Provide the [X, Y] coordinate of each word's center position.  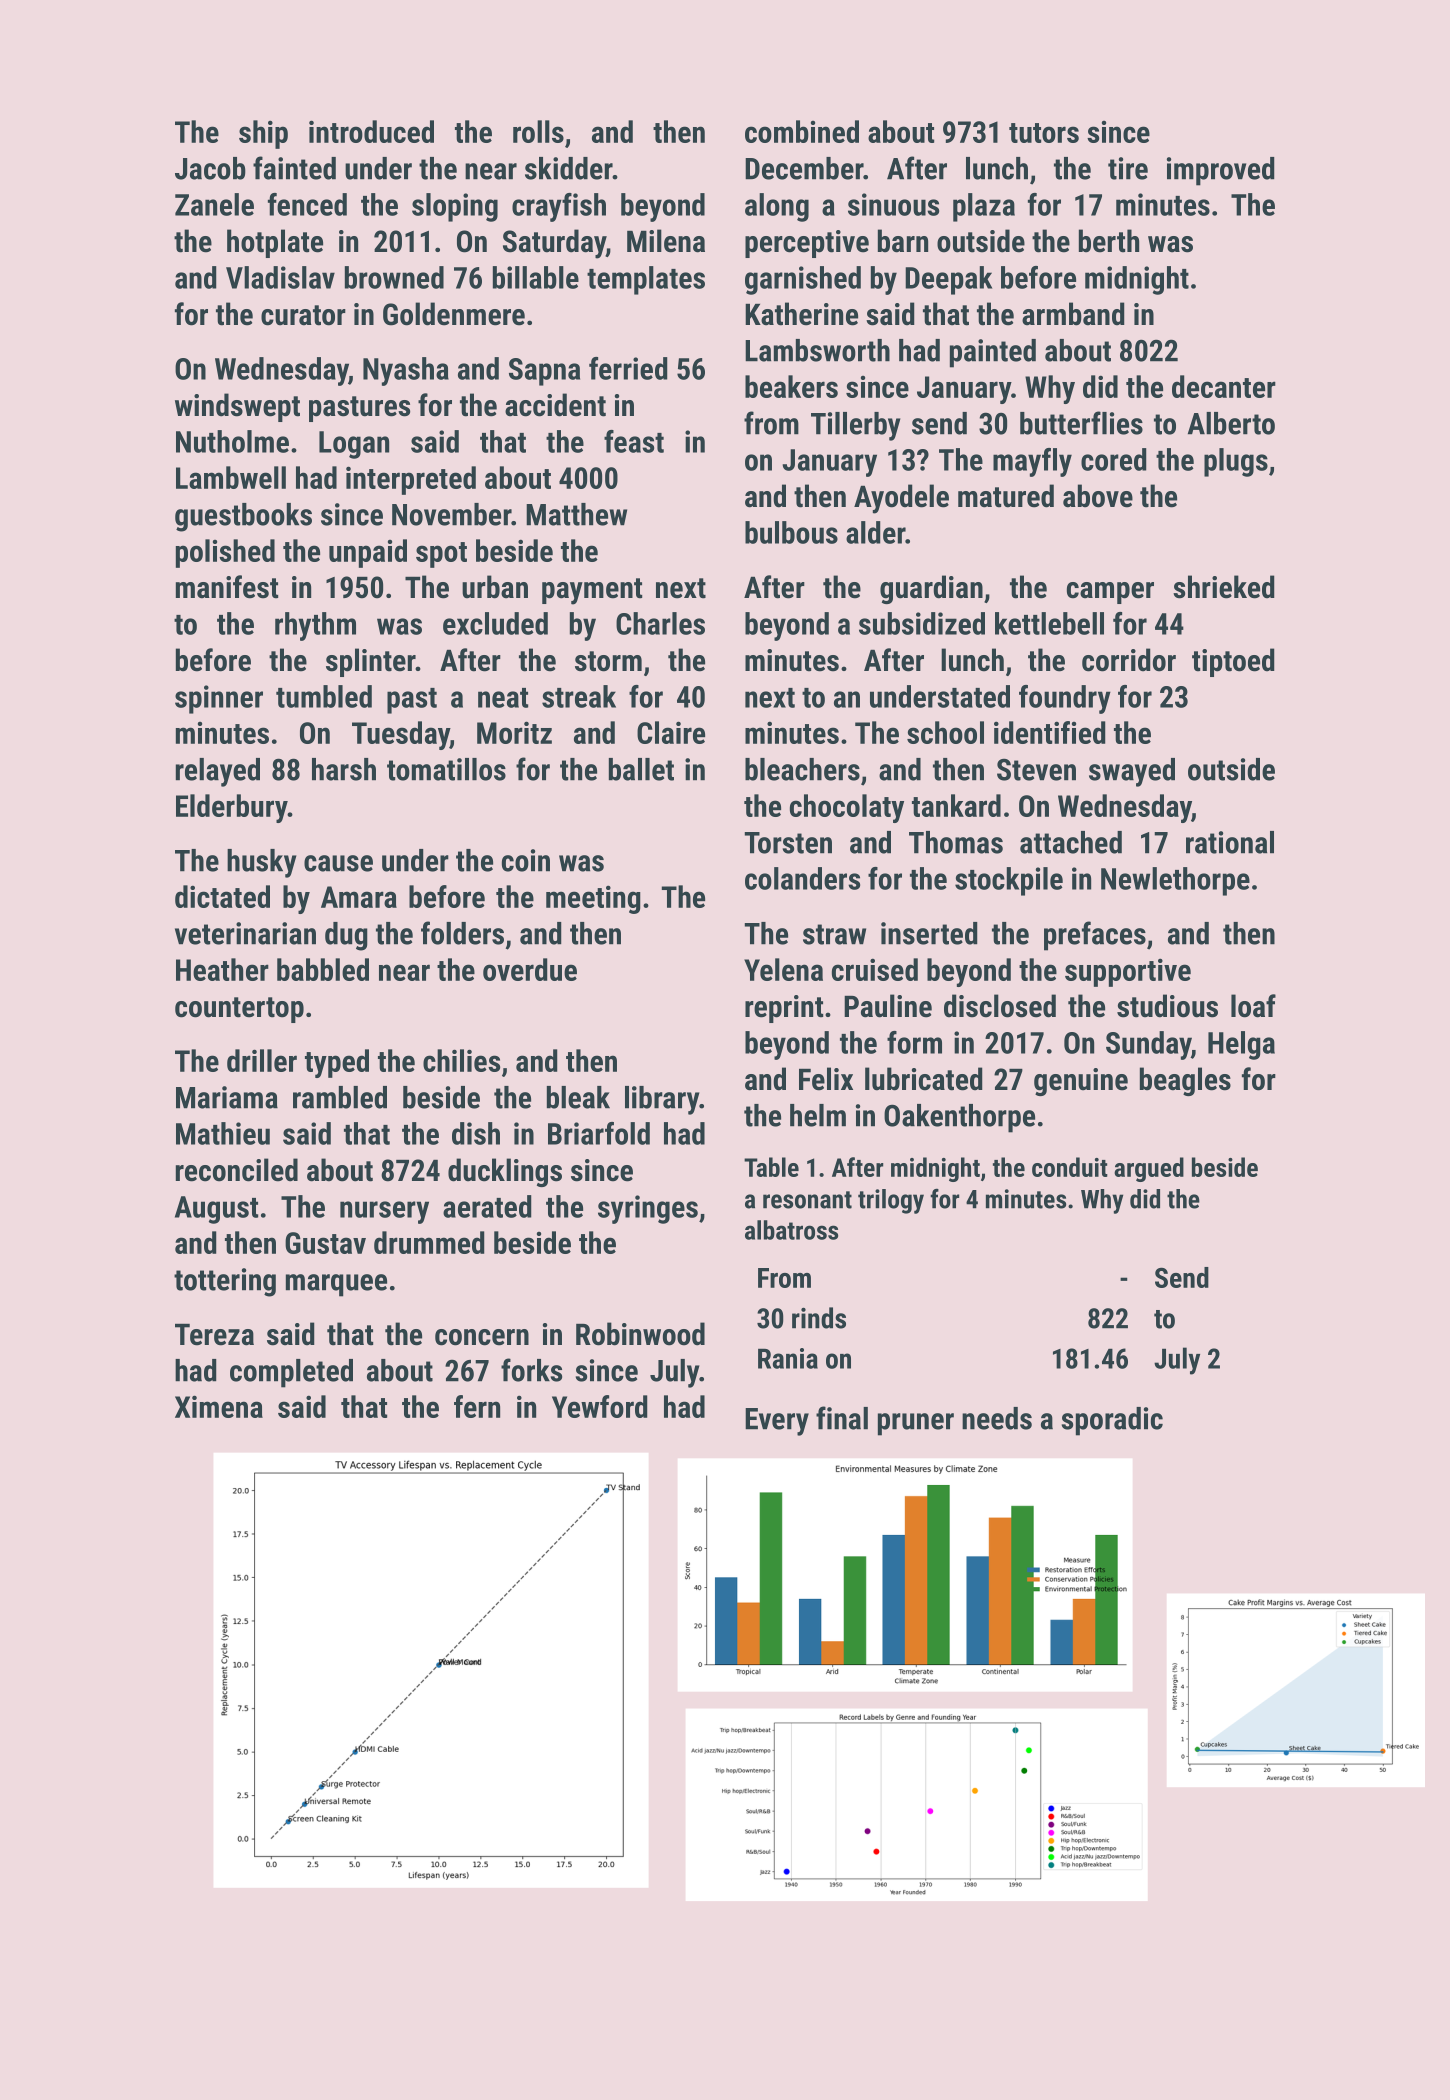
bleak [578, 1097]
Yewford [600, 1406]
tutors [1044, 133]
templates [646, 280]
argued [1149, 1169]
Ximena [219, 1406]
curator [303, 315]
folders [462, 933]
